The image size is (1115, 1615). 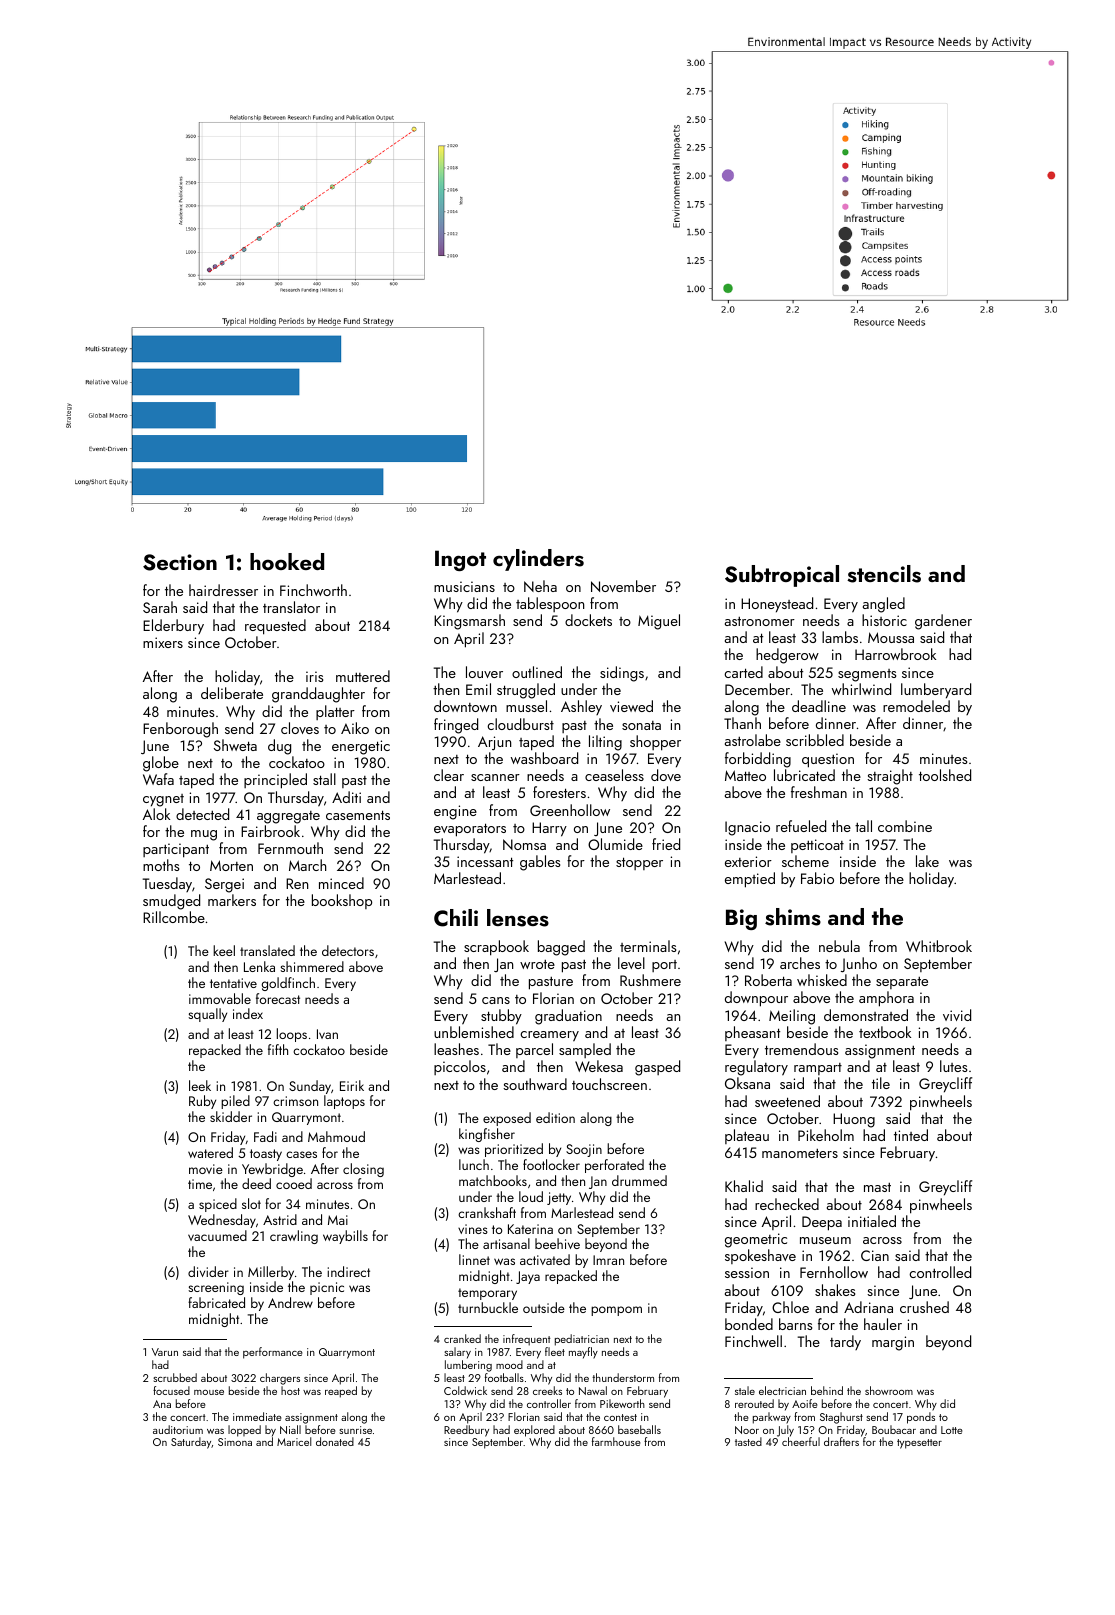 What do you see at coordinates (473, 1229) in the document?
I see `vines` at bounding box center [473, 1229].
